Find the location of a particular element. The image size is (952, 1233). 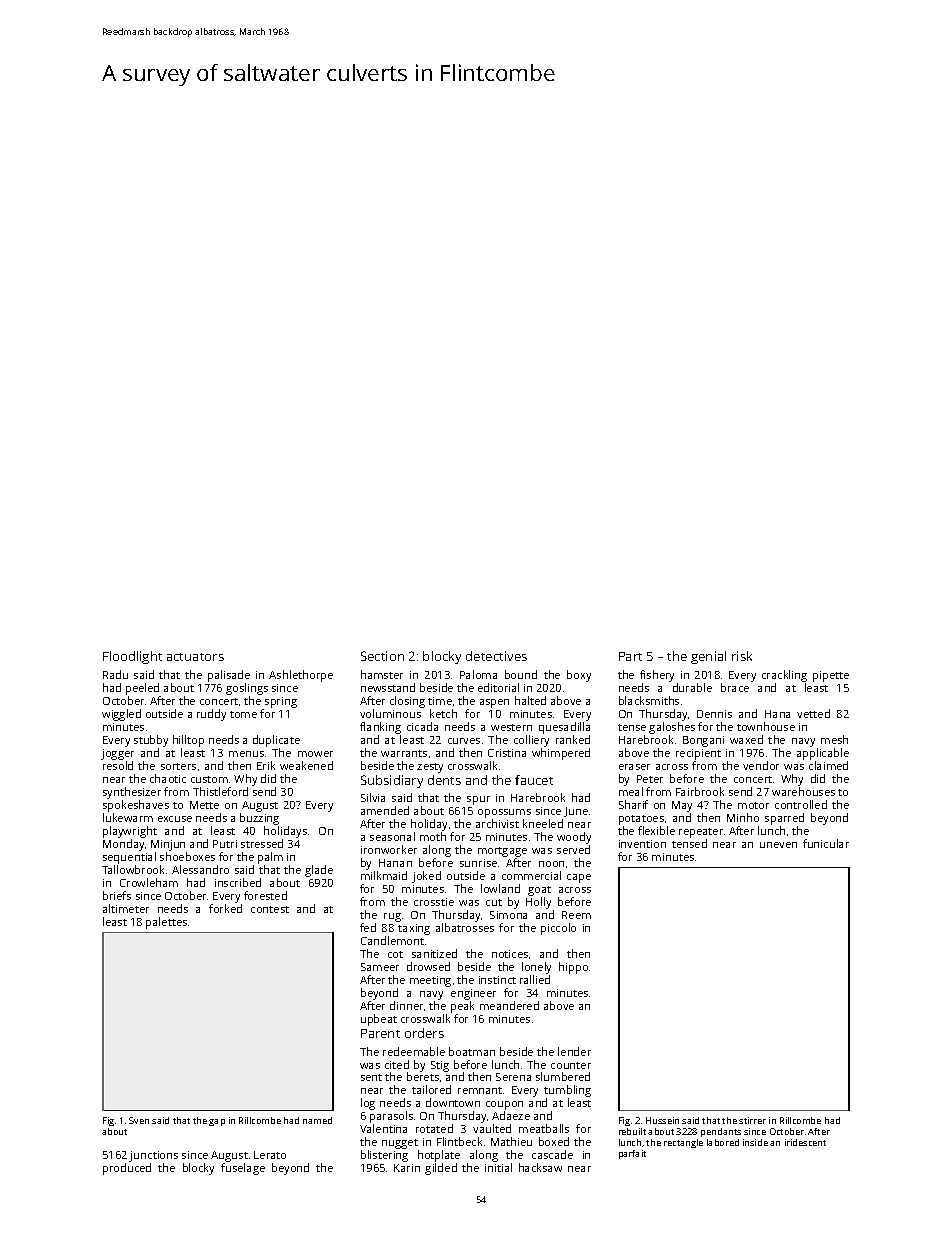

vetted is located at coordinates (813, 713).
